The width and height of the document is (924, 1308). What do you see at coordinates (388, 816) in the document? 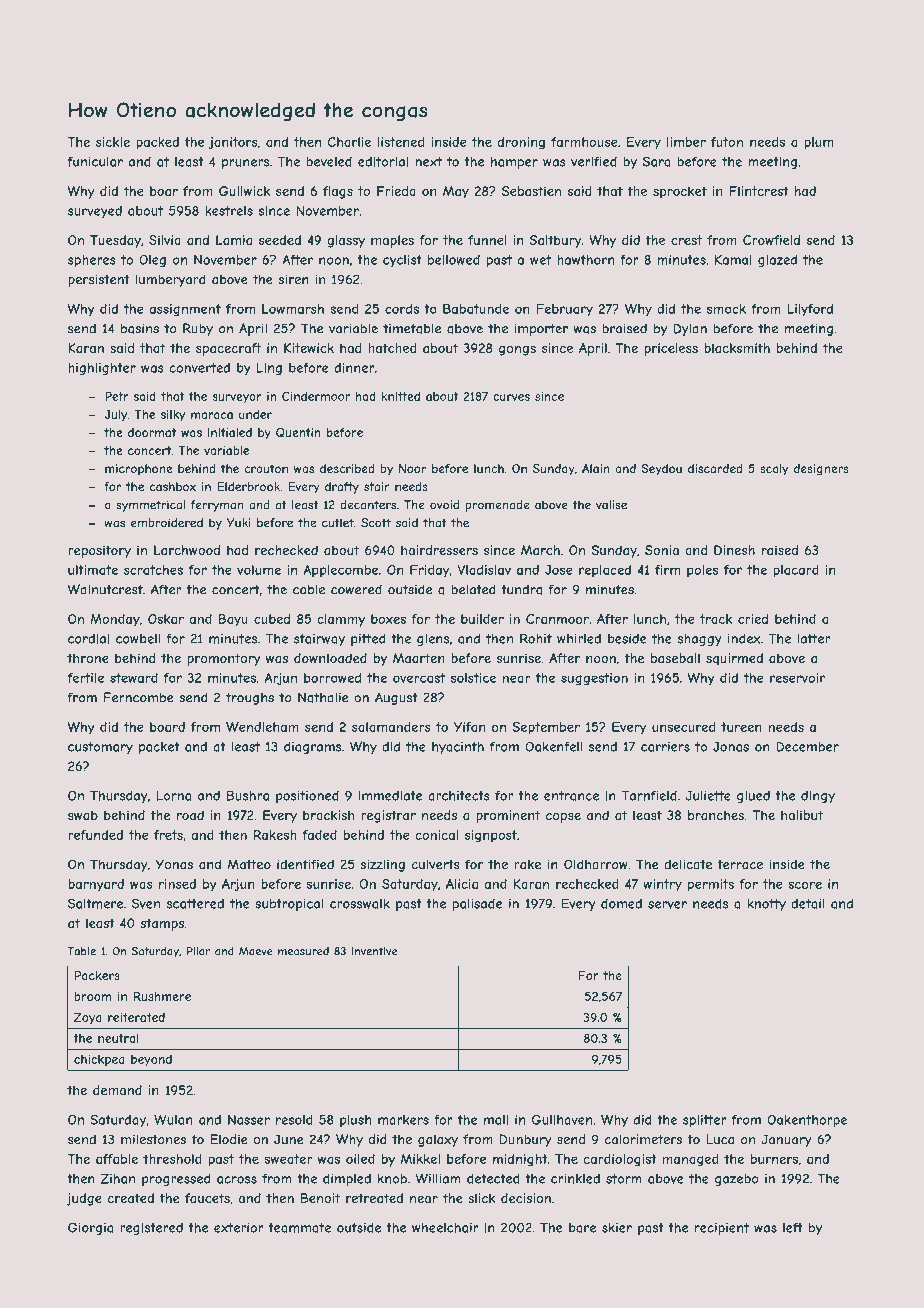
I see `registrar` at bounding box center [388, 816].
